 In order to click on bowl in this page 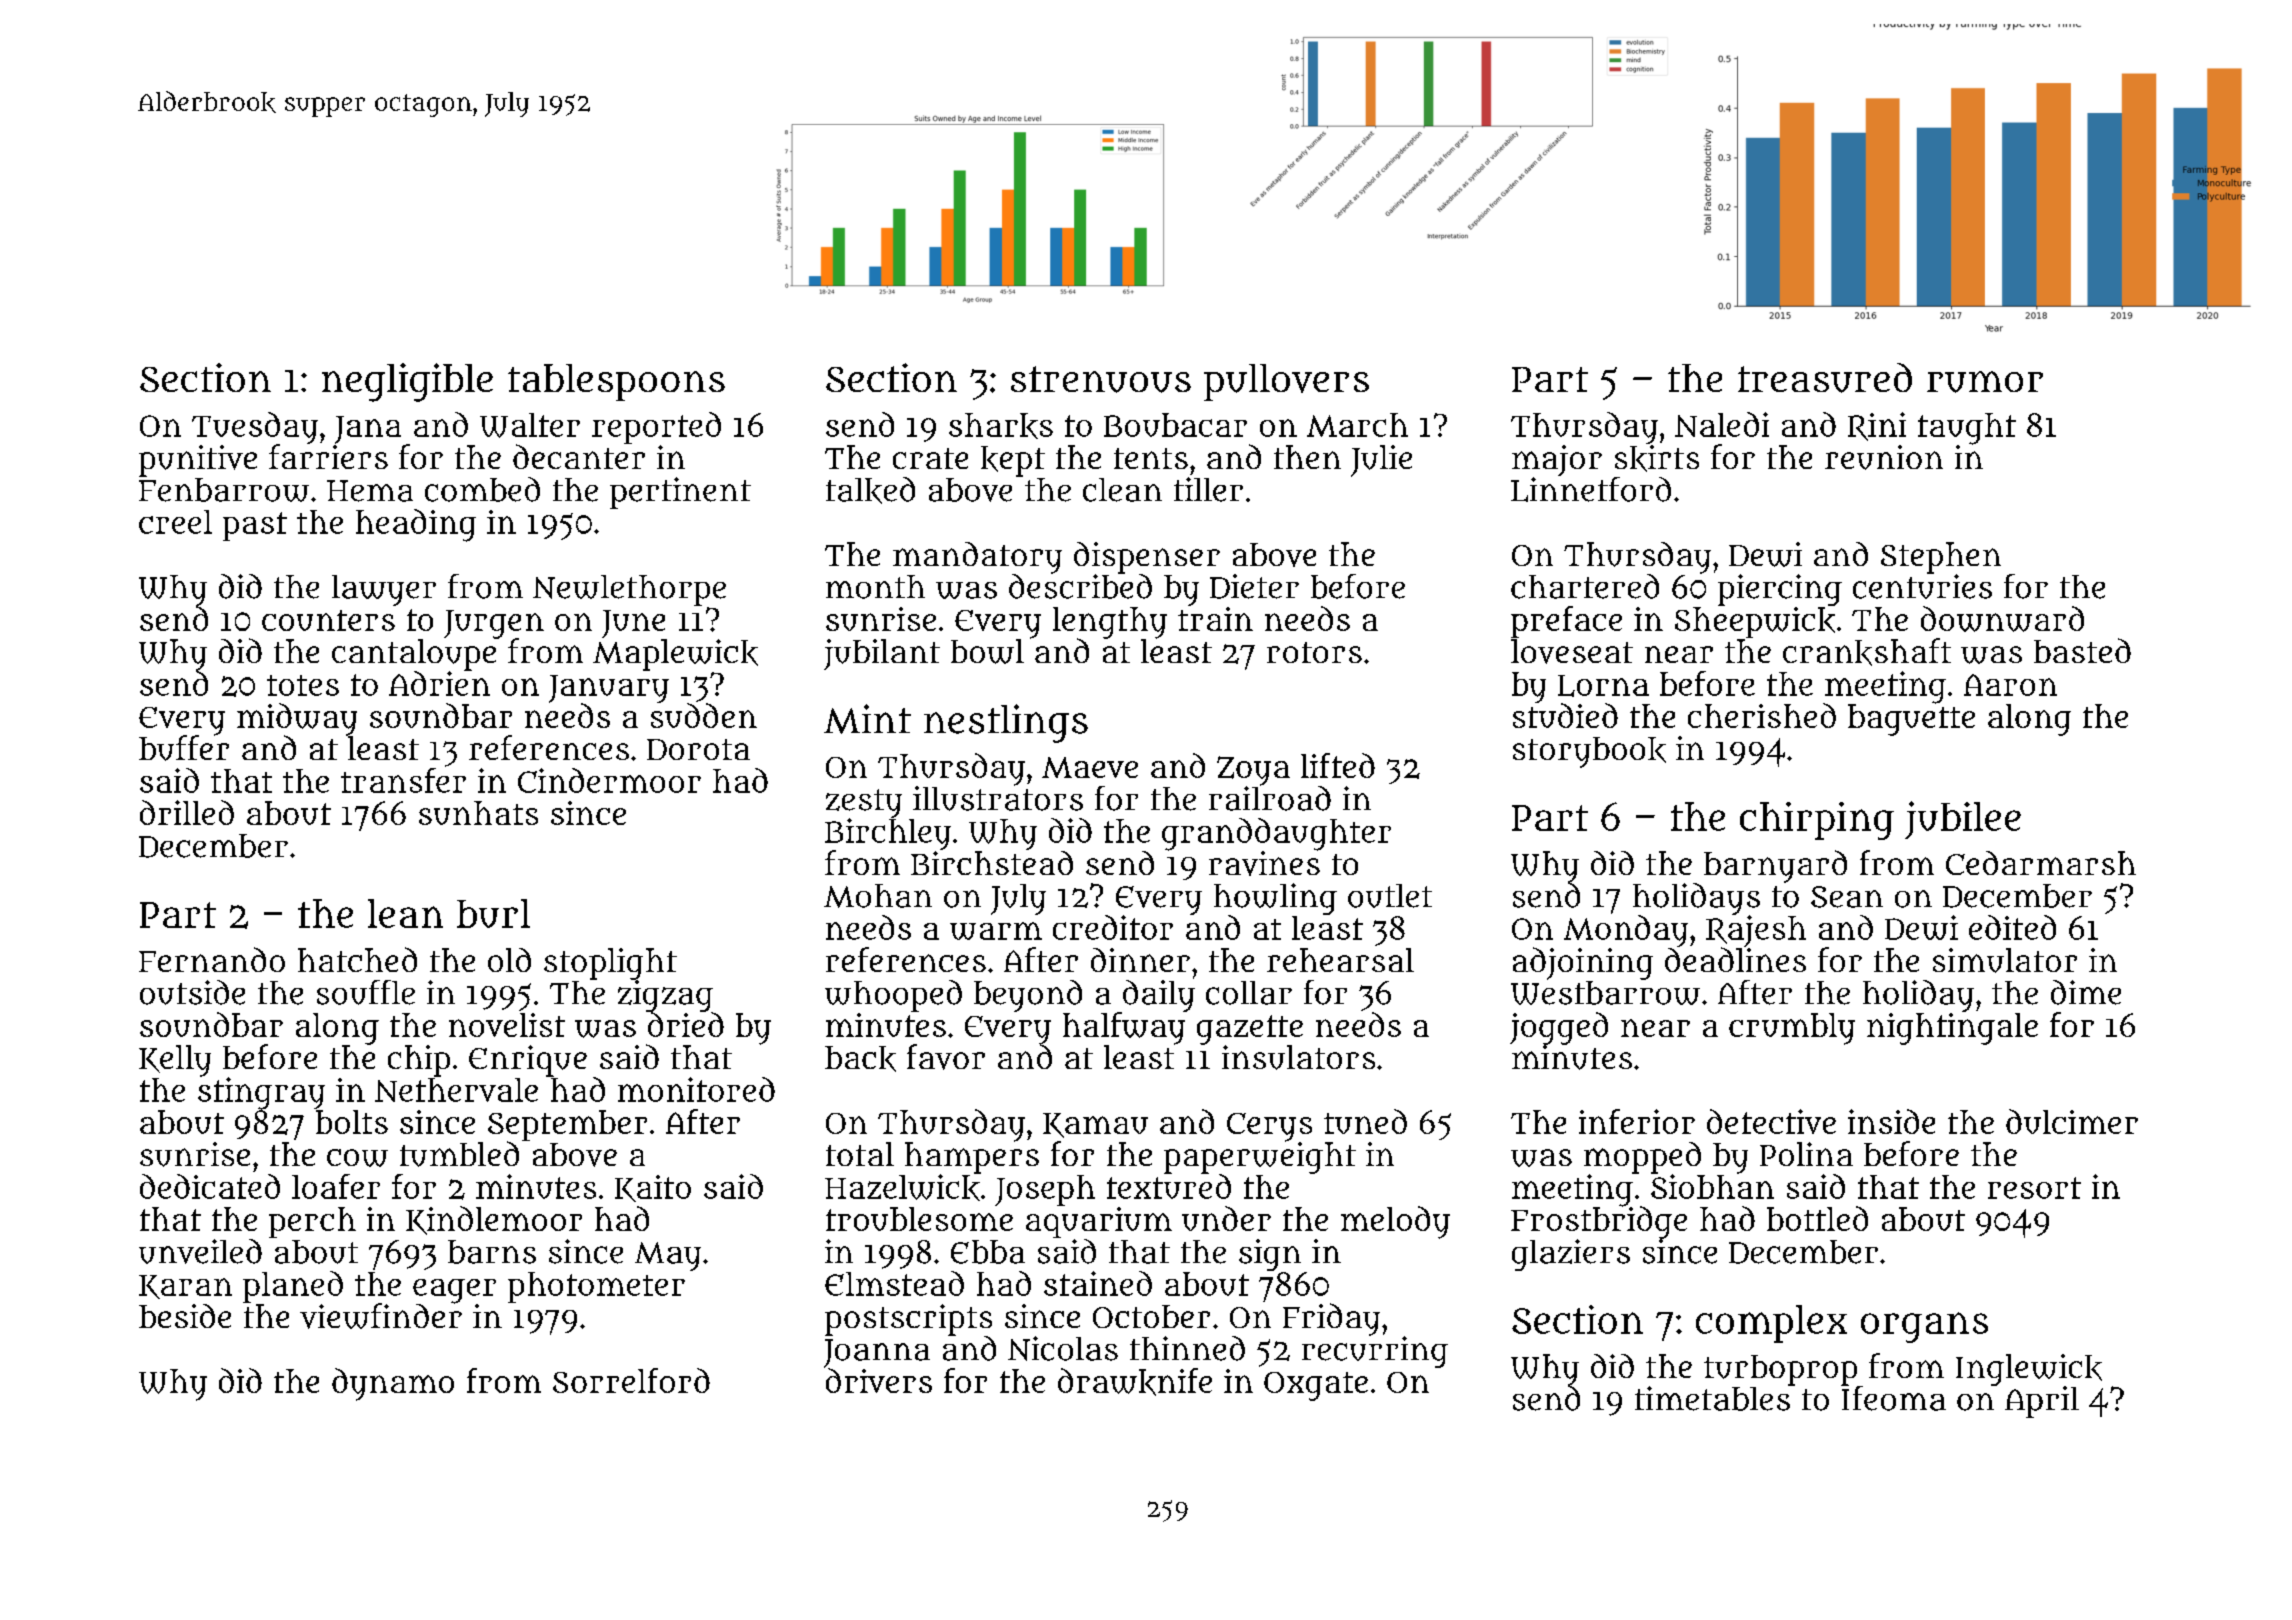, I will do `click(987, 651)`.
